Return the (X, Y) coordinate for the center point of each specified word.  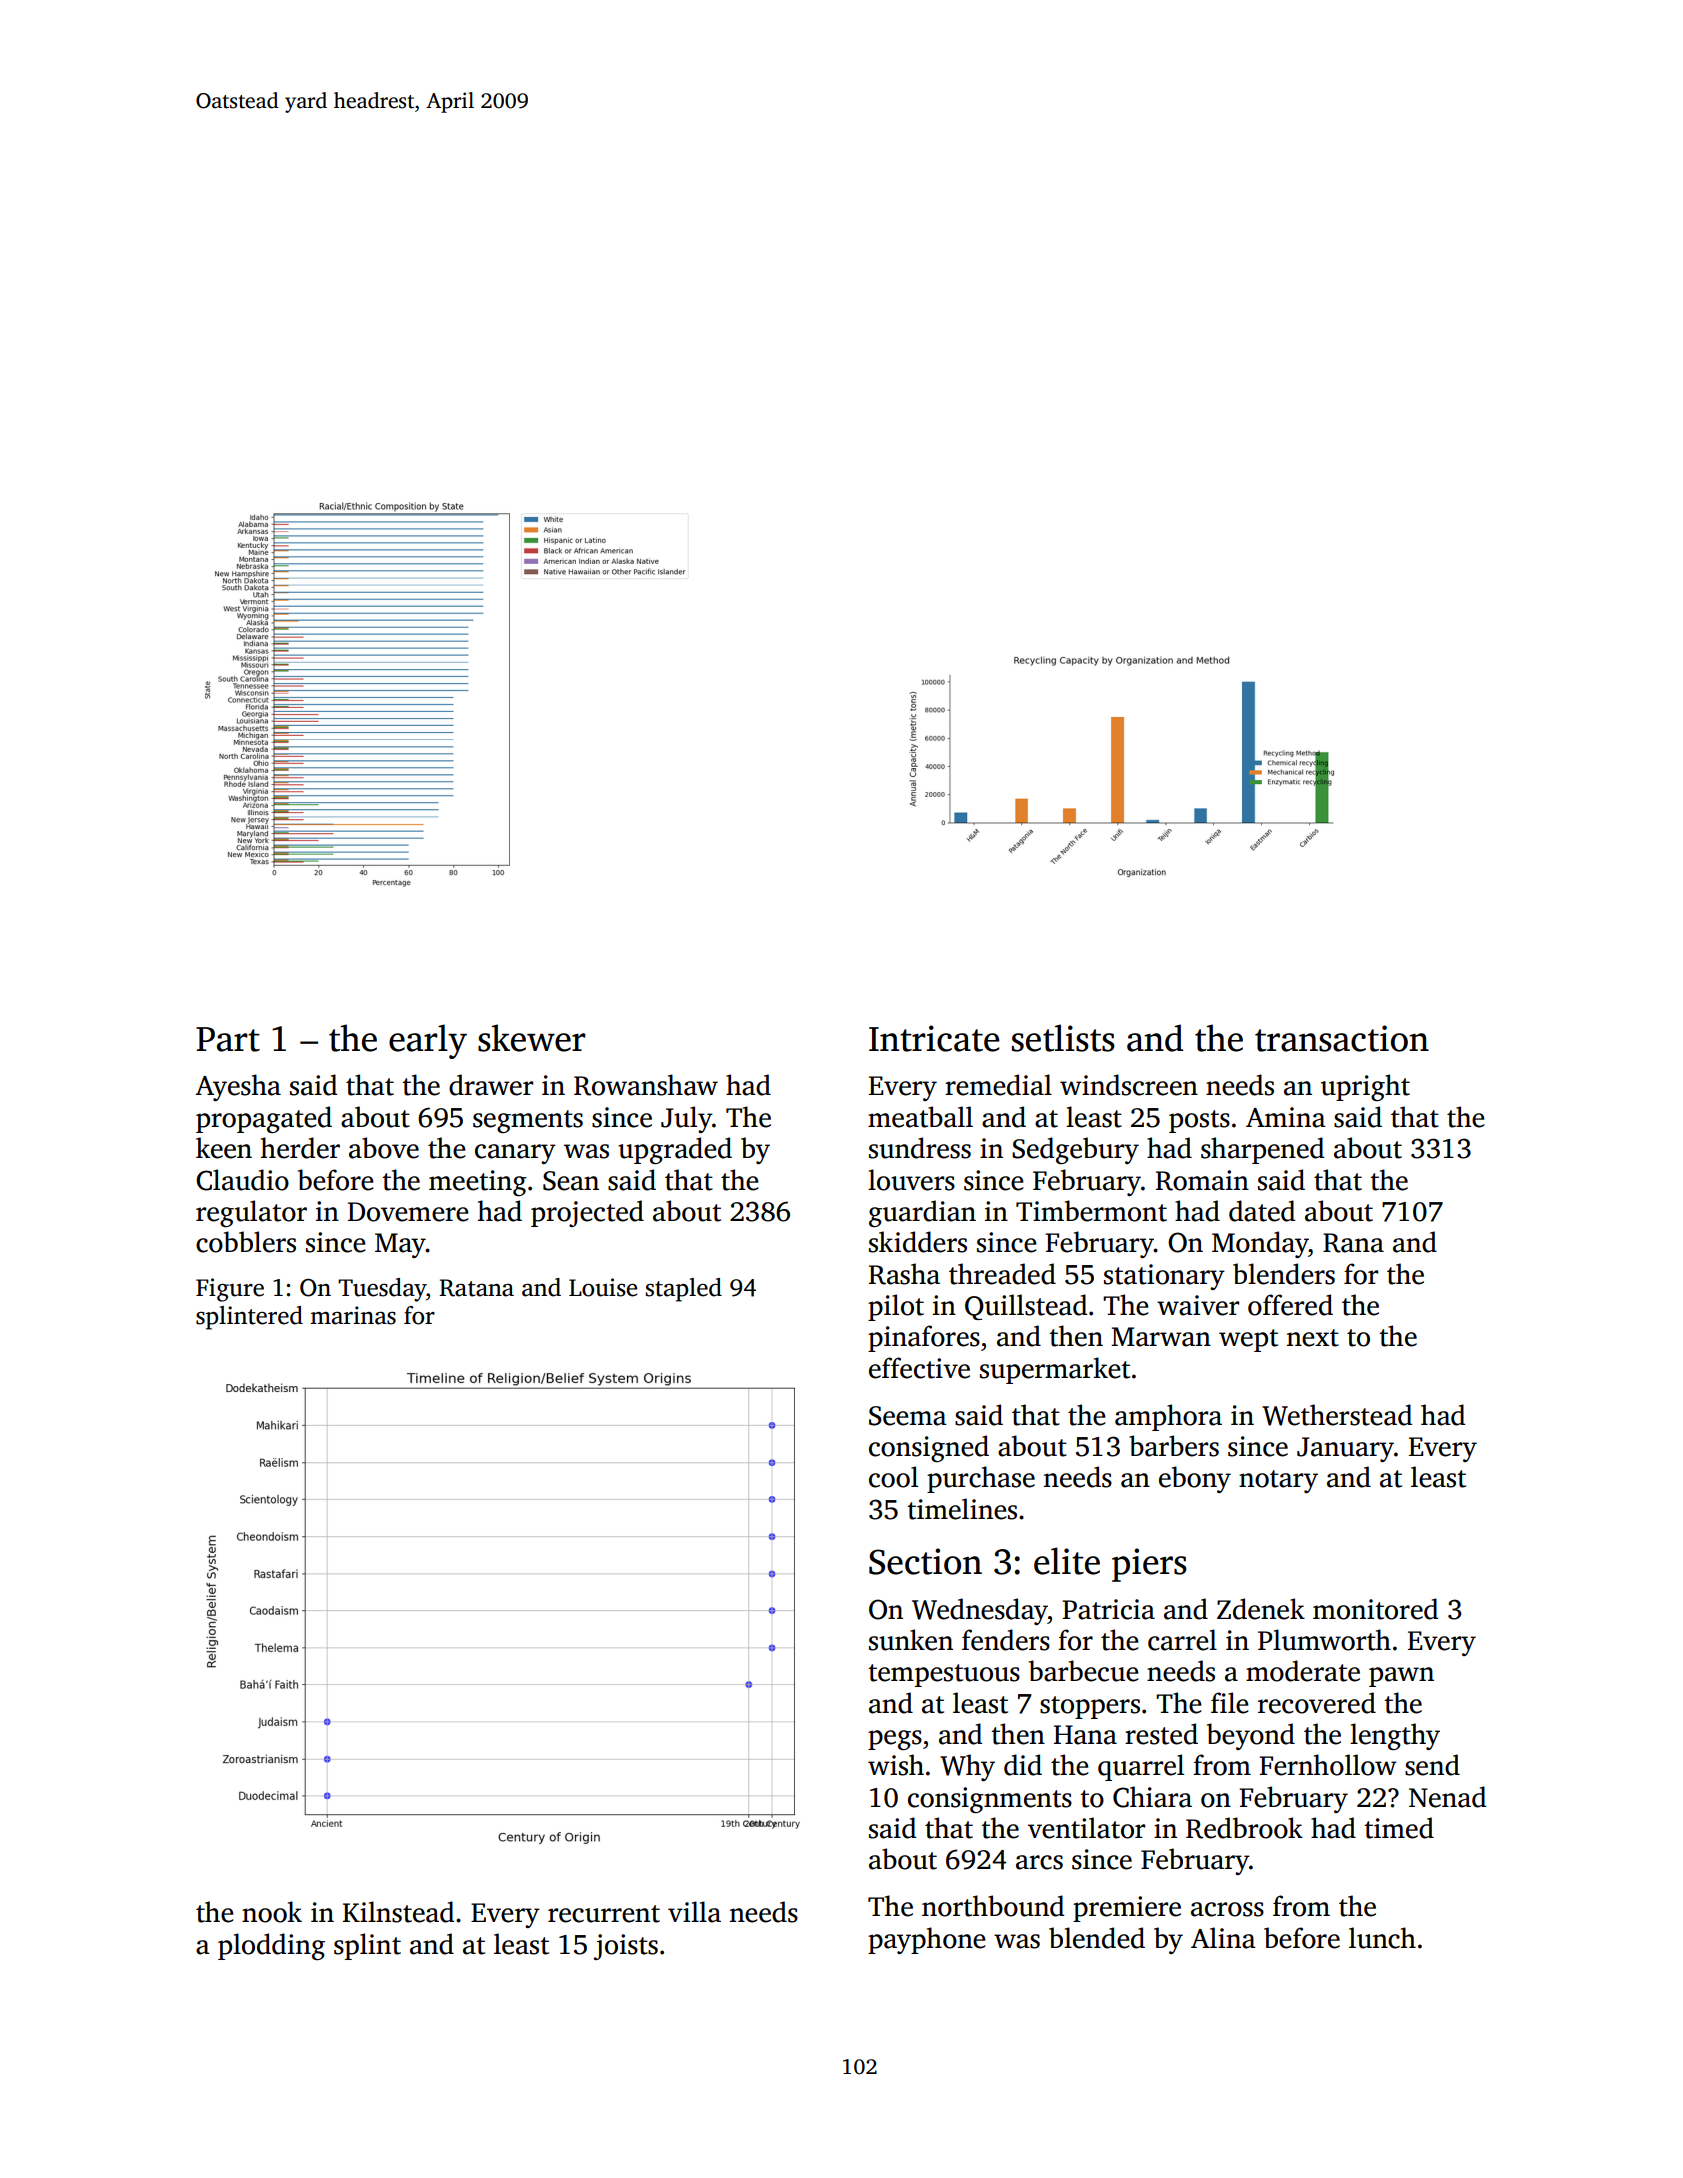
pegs (895, 1740)
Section (925, 1561)
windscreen (1129, 1085)
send (1432, 1765)
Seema (908, 1416)
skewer (532, 1038)
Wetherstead (1337, 1415)
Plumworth (1324, 1640)
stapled (684, 1290)
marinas (353, 1315)
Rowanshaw (646, 1085)
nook (272, 1912)
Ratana (476, 1288)
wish (896, 1765)
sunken (911, 1640)
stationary (1164, 1277)
